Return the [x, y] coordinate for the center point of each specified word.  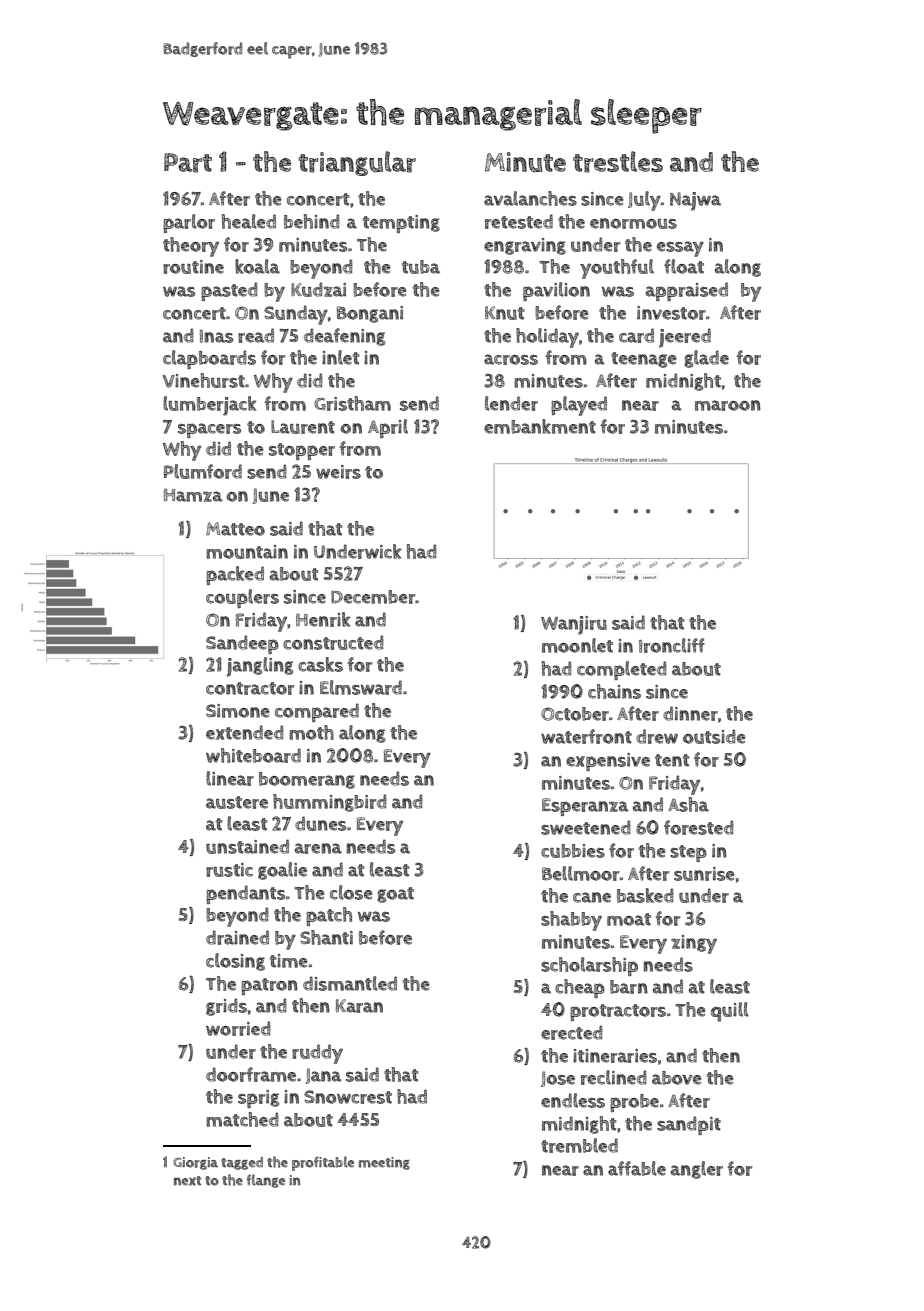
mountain [247, 552]
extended [245, 732]
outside [714, 736]
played [579, 406]
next [188, 1181]
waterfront [586, 736]
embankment [540, 426]
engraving [525, 246]
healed [248, 221]
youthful [617, 269]
